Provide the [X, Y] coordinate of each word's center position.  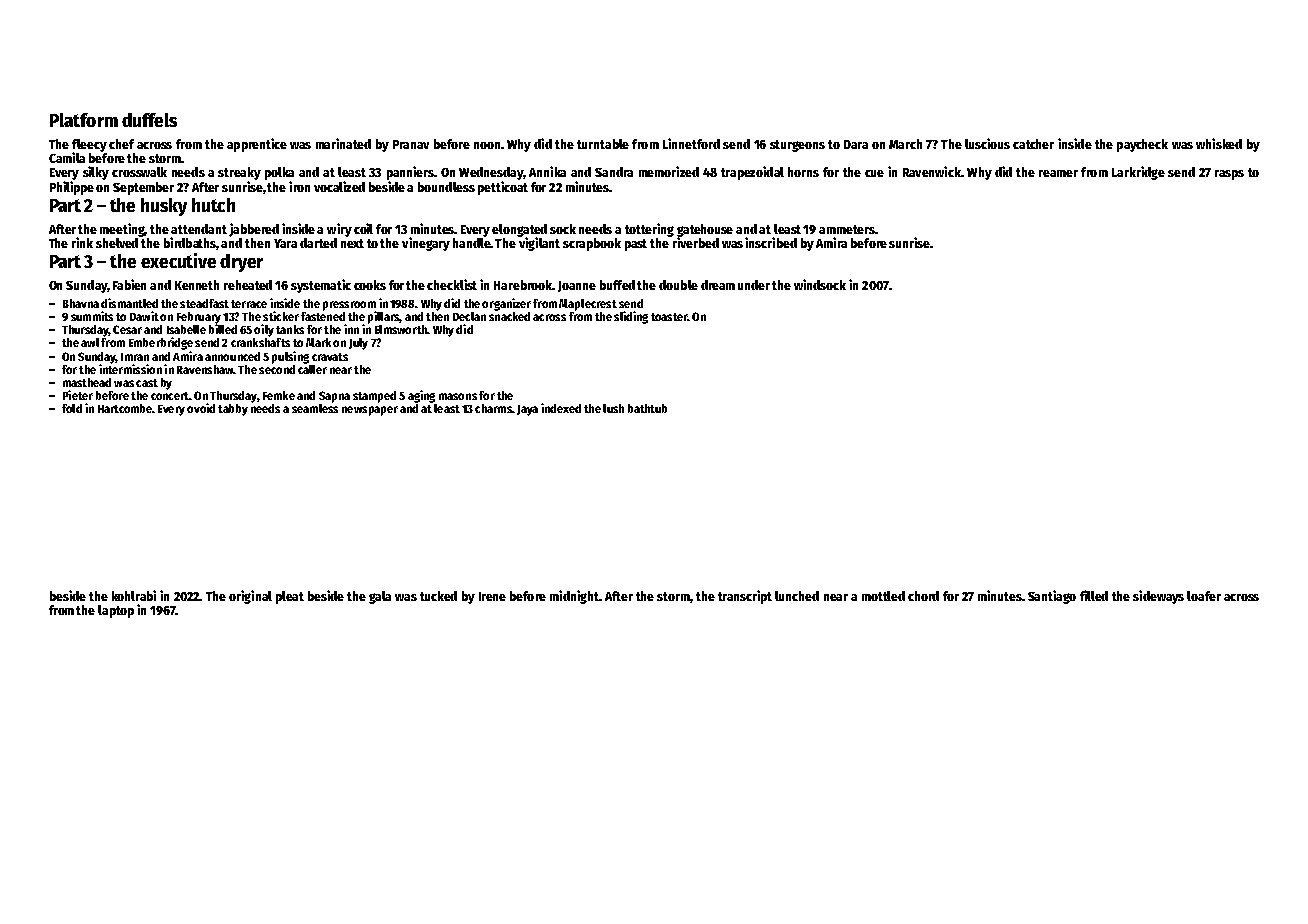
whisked [1219, 143]
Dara [856, 144]
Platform [84, 120]
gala [380, 597]
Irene [492, 596]
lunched [797, 596]
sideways [1158, 597]
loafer [1204, 596]
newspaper [370, 411]
